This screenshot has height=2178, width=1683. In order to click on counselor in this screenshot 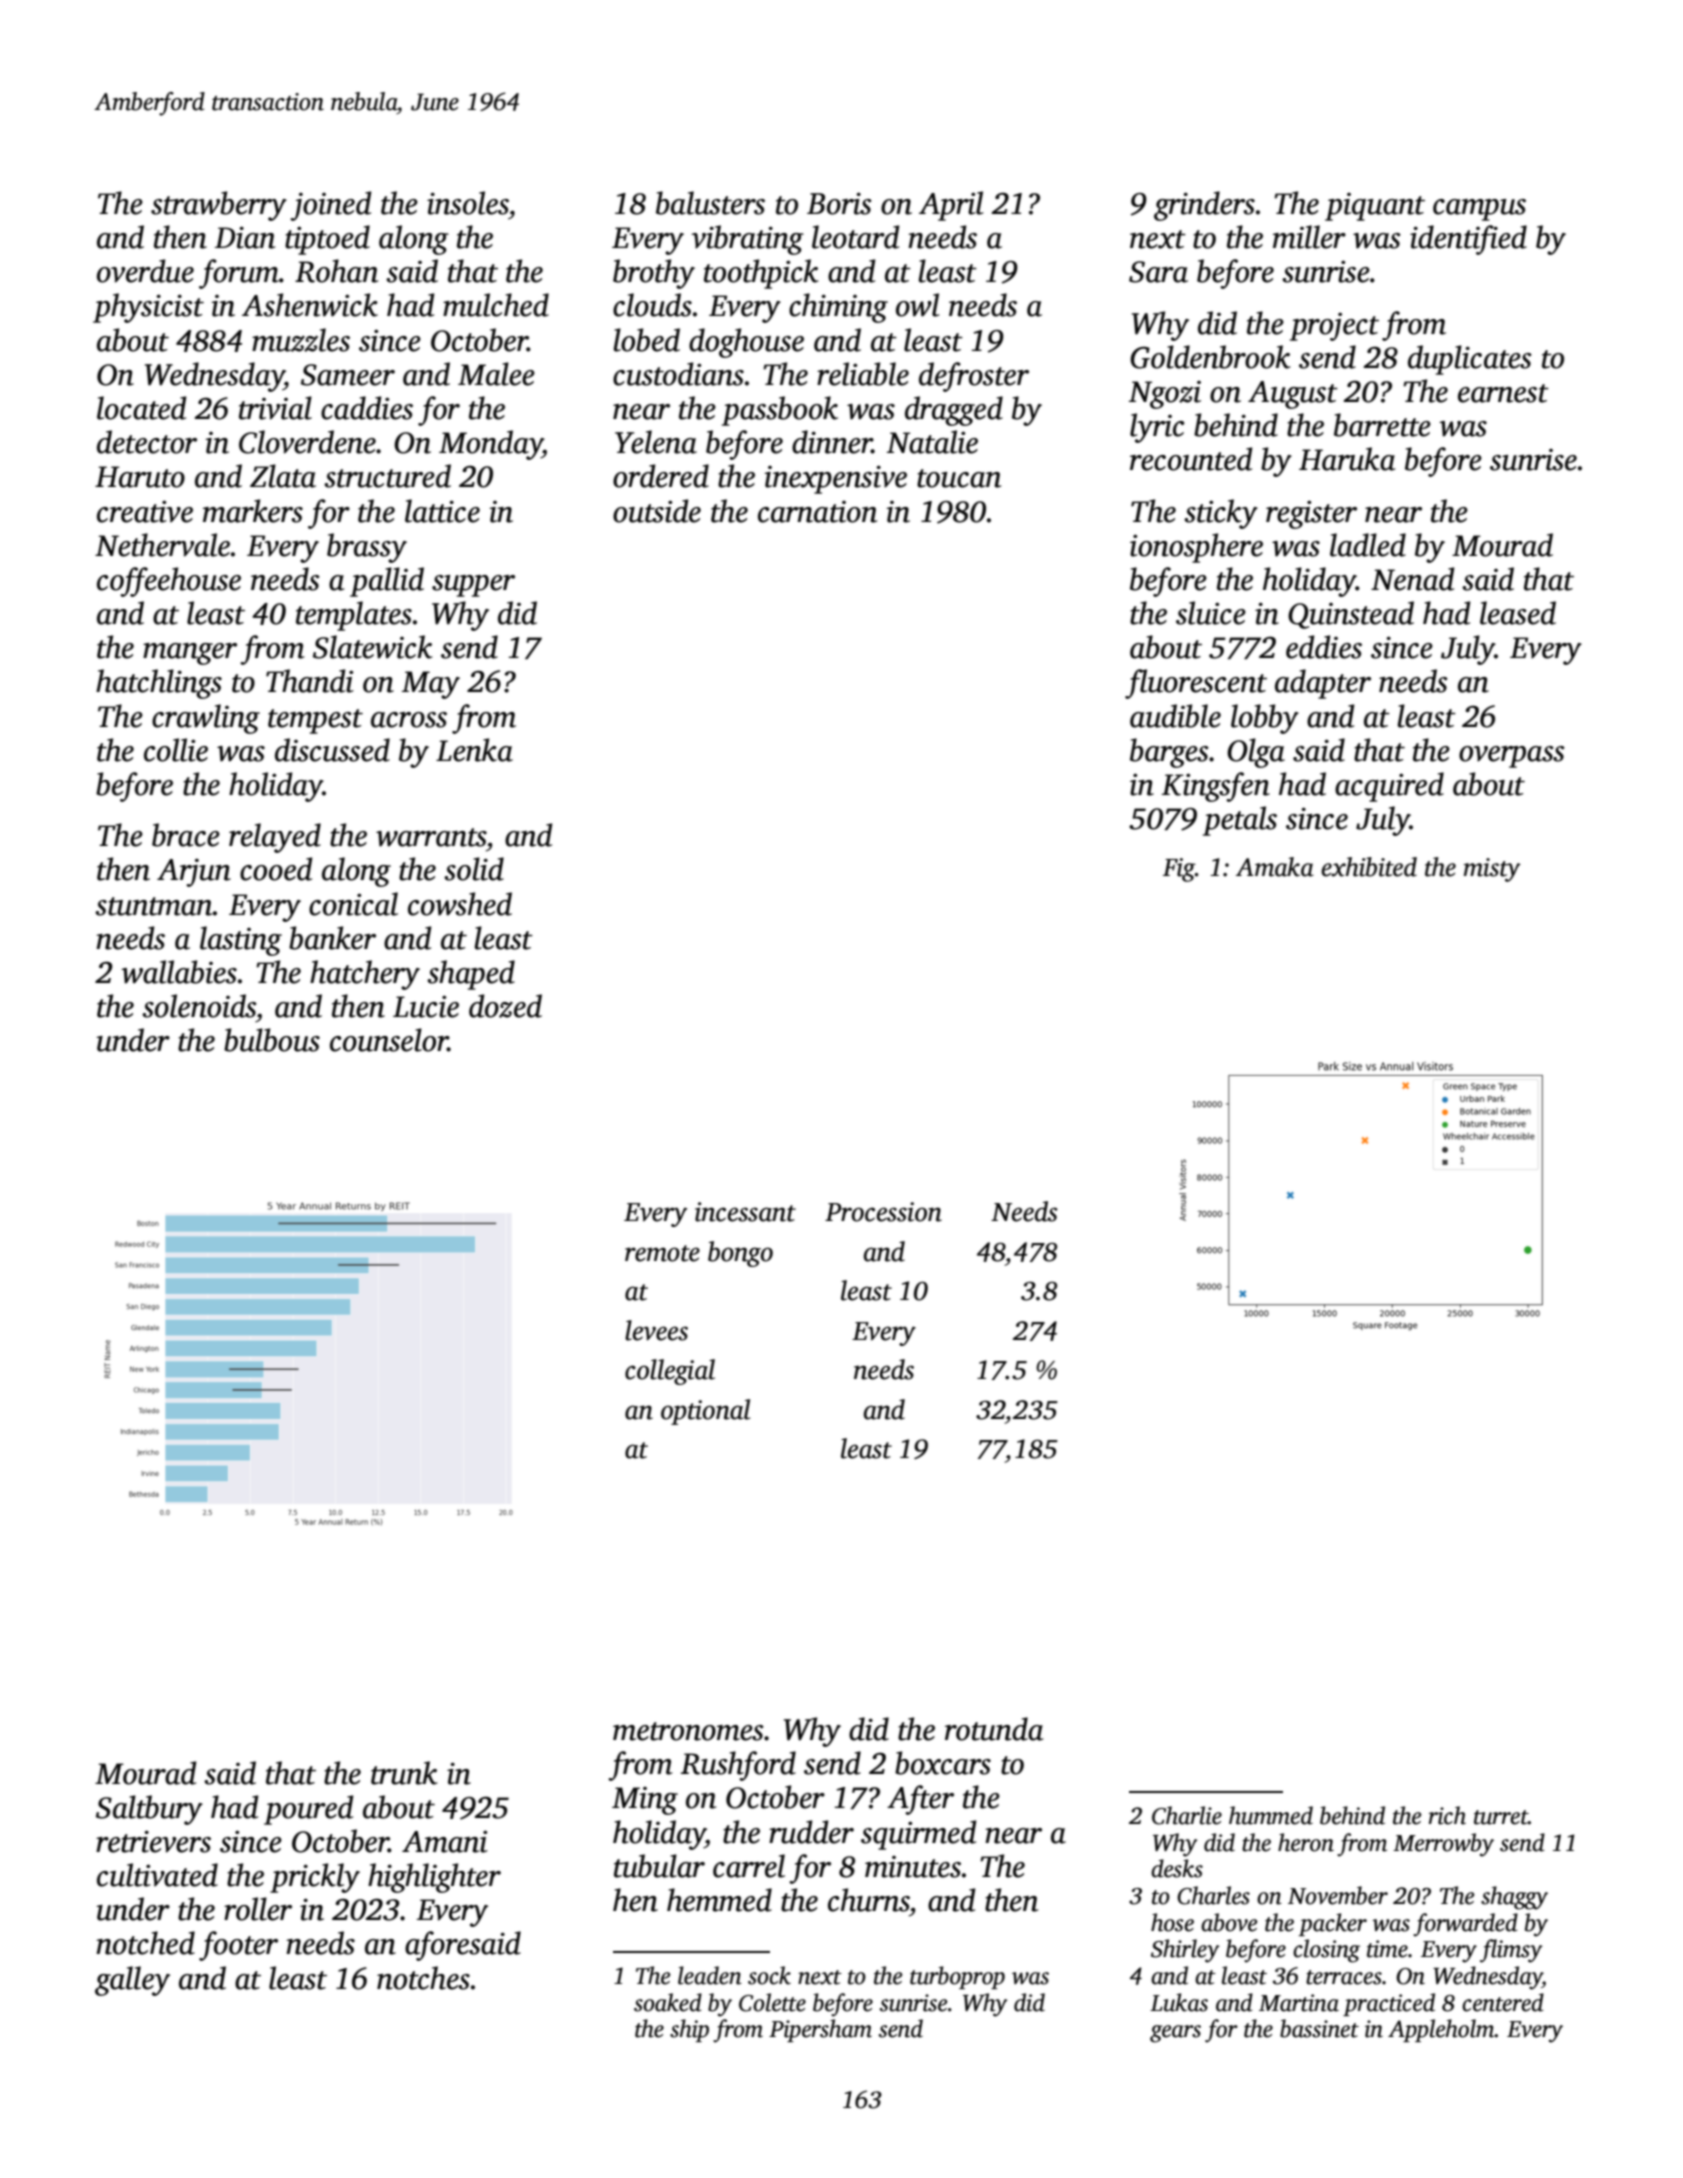, I will do `click(389, 1040)`.
